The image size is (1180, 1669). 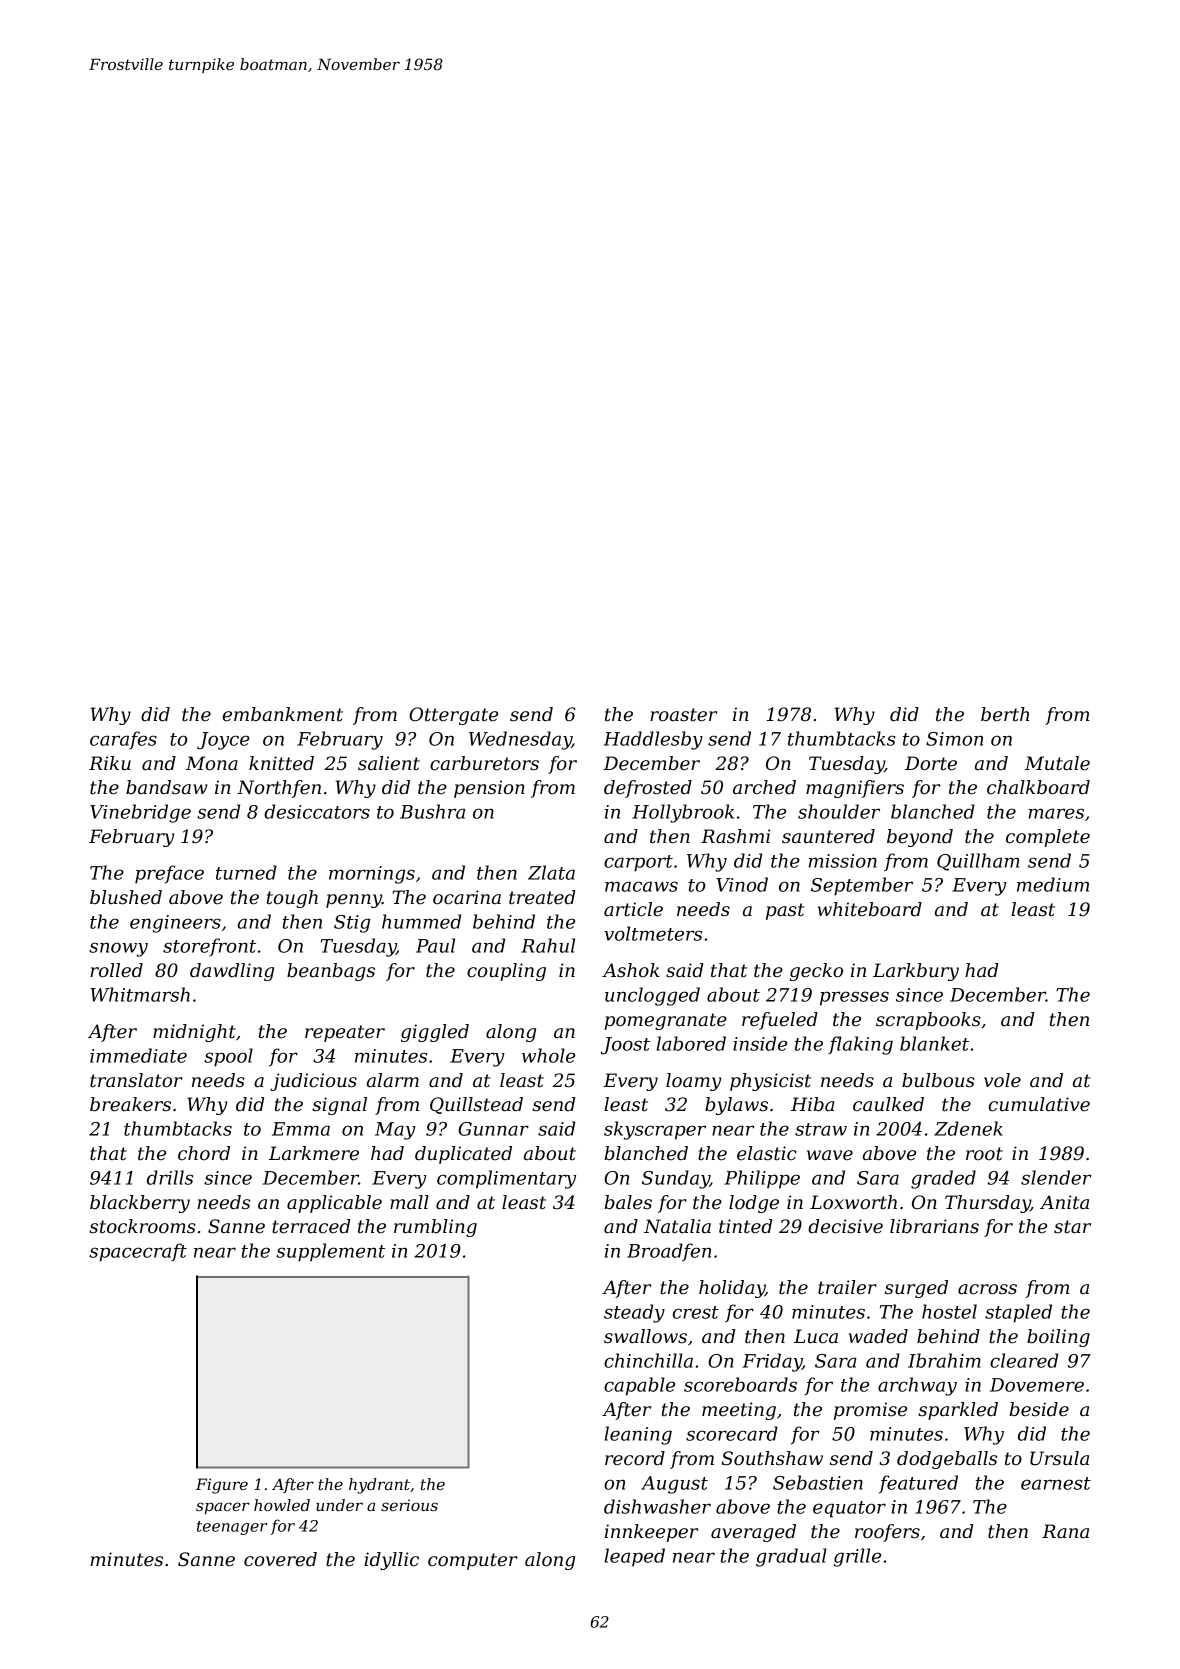 I want to click on September, so click(x=862, y=886).
